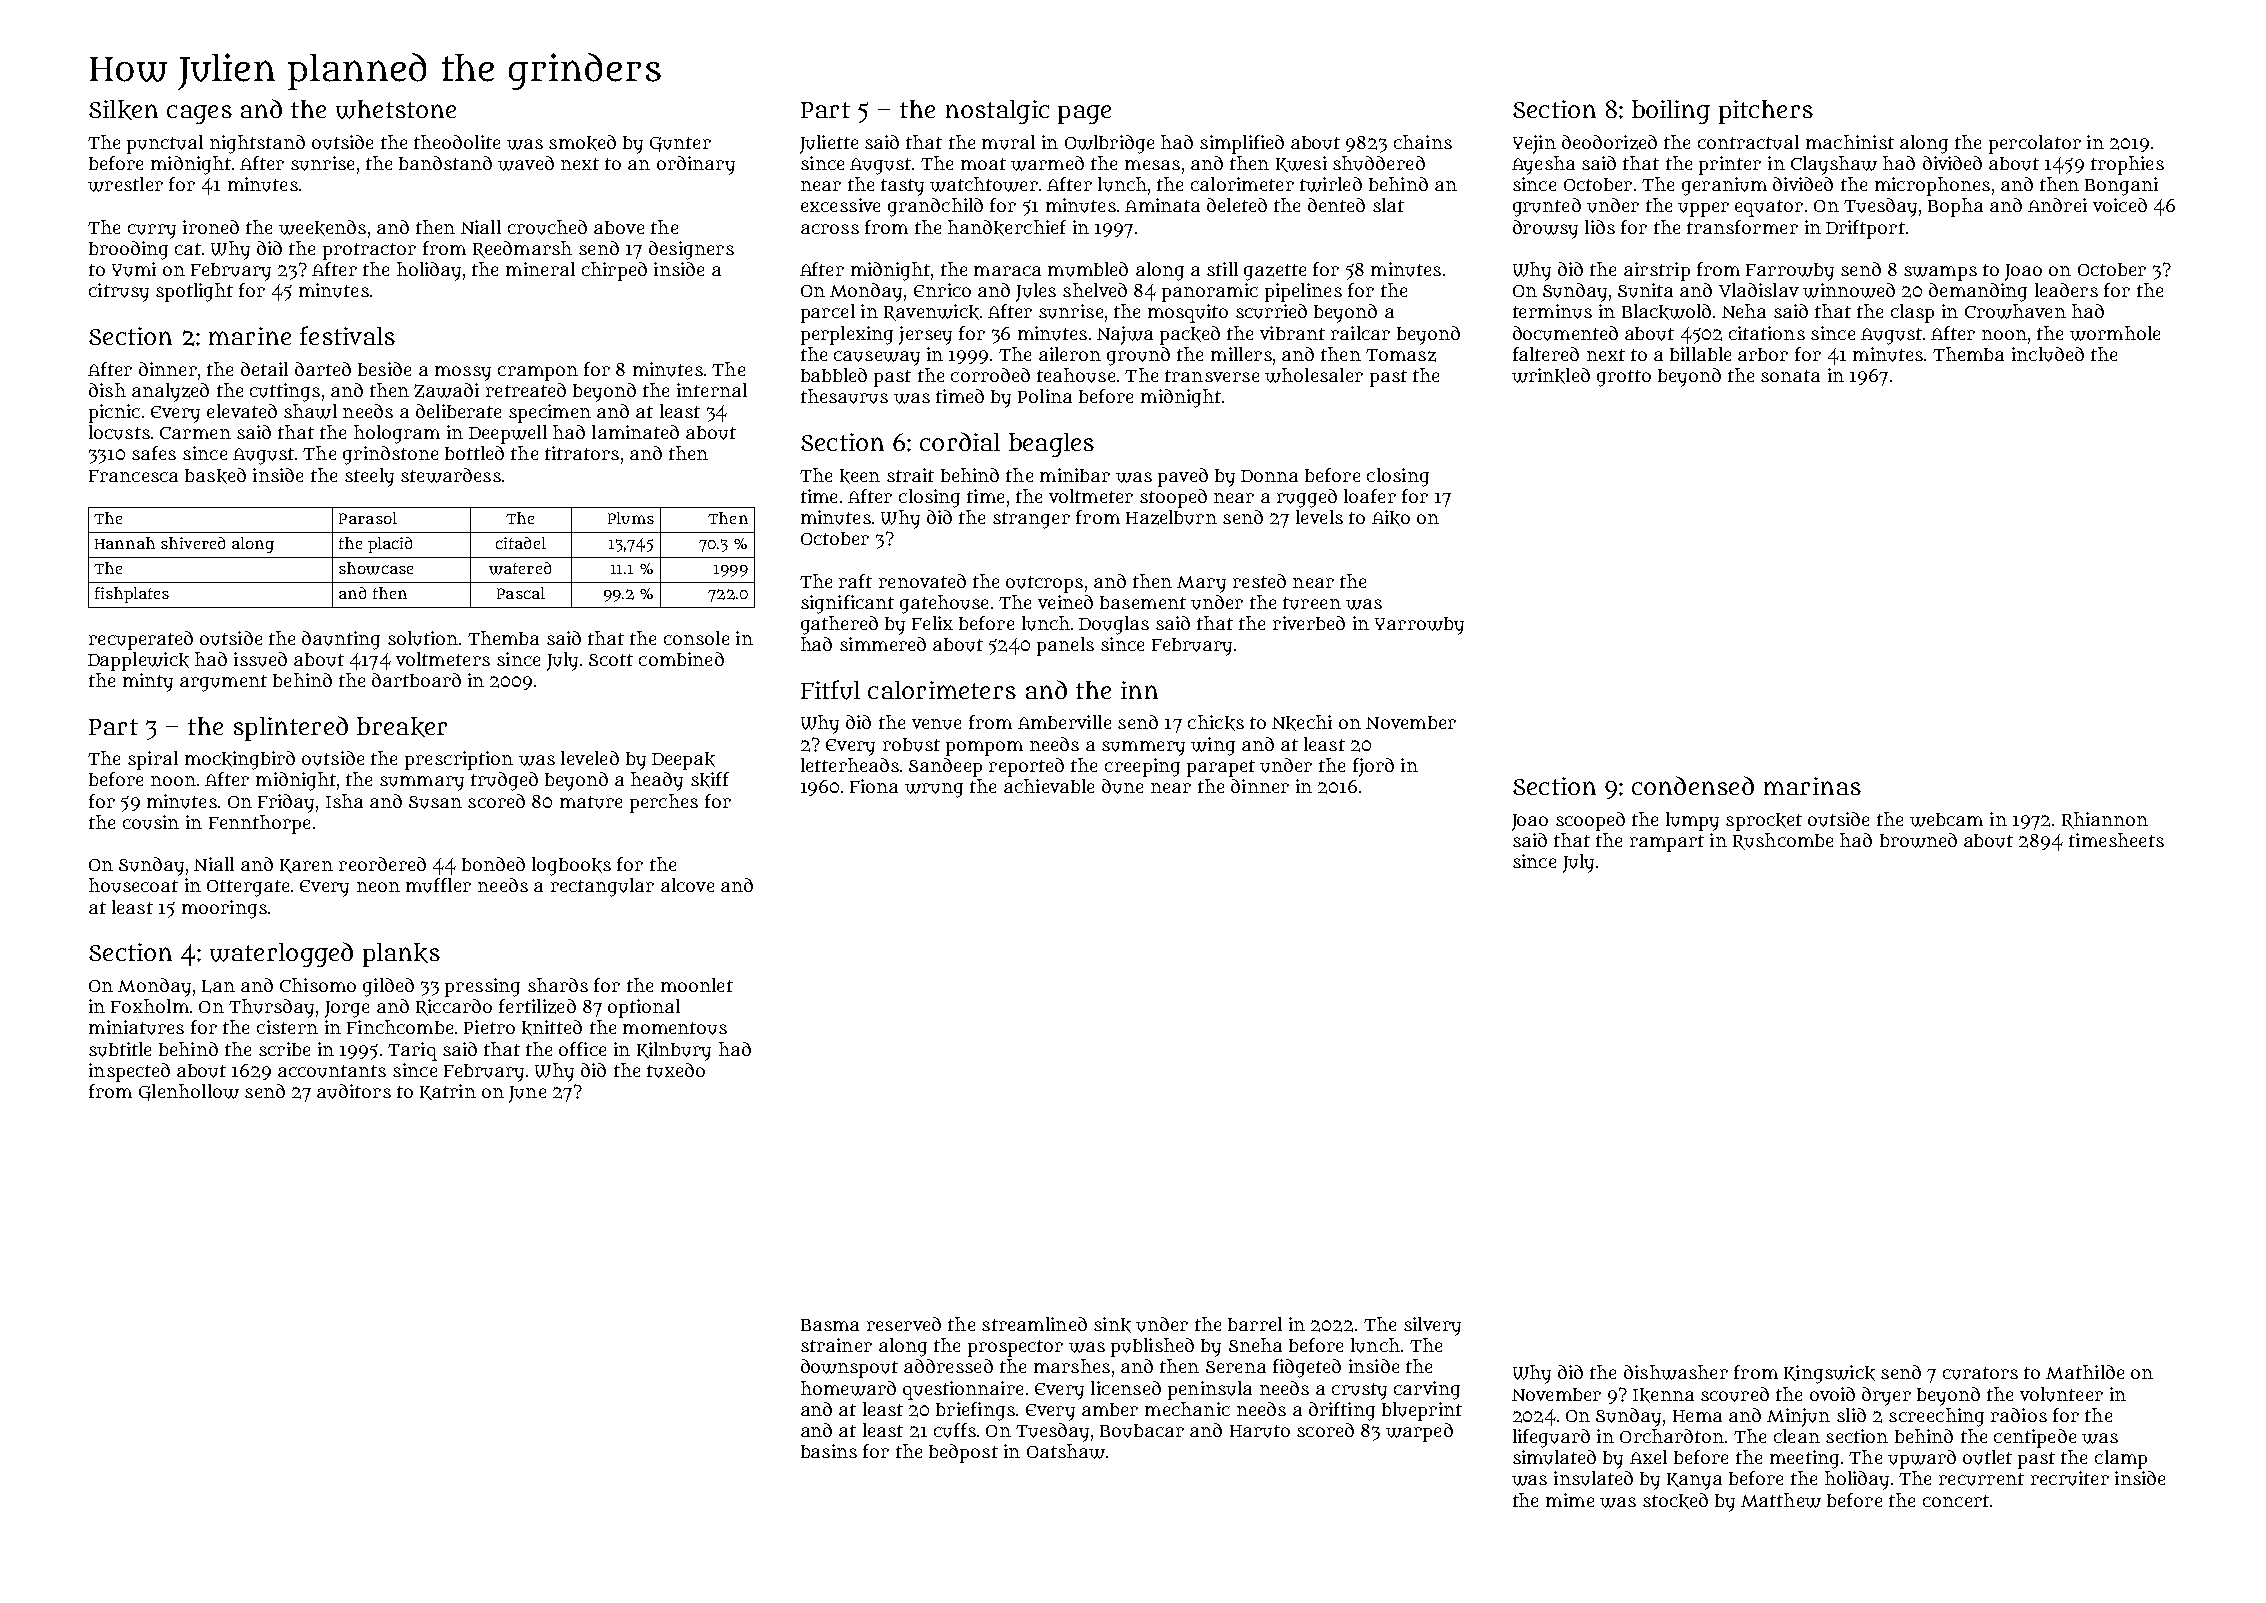 This screenshot has width=2266, height=1603. I want to click on stocked, so click(1675, 1501).
